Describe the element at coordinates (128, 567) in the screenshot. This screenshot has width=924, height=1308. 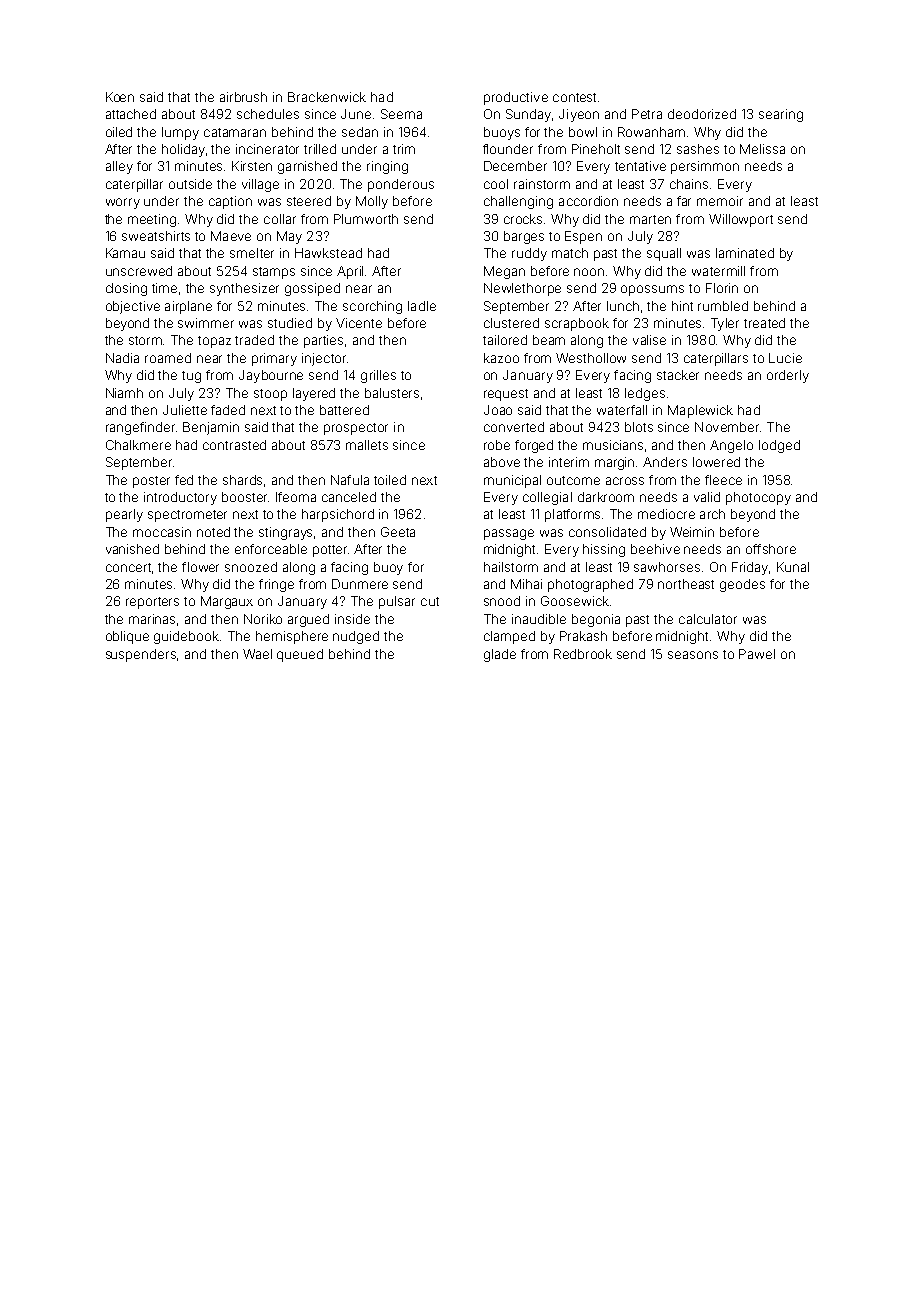
I see `concert` at that location.
